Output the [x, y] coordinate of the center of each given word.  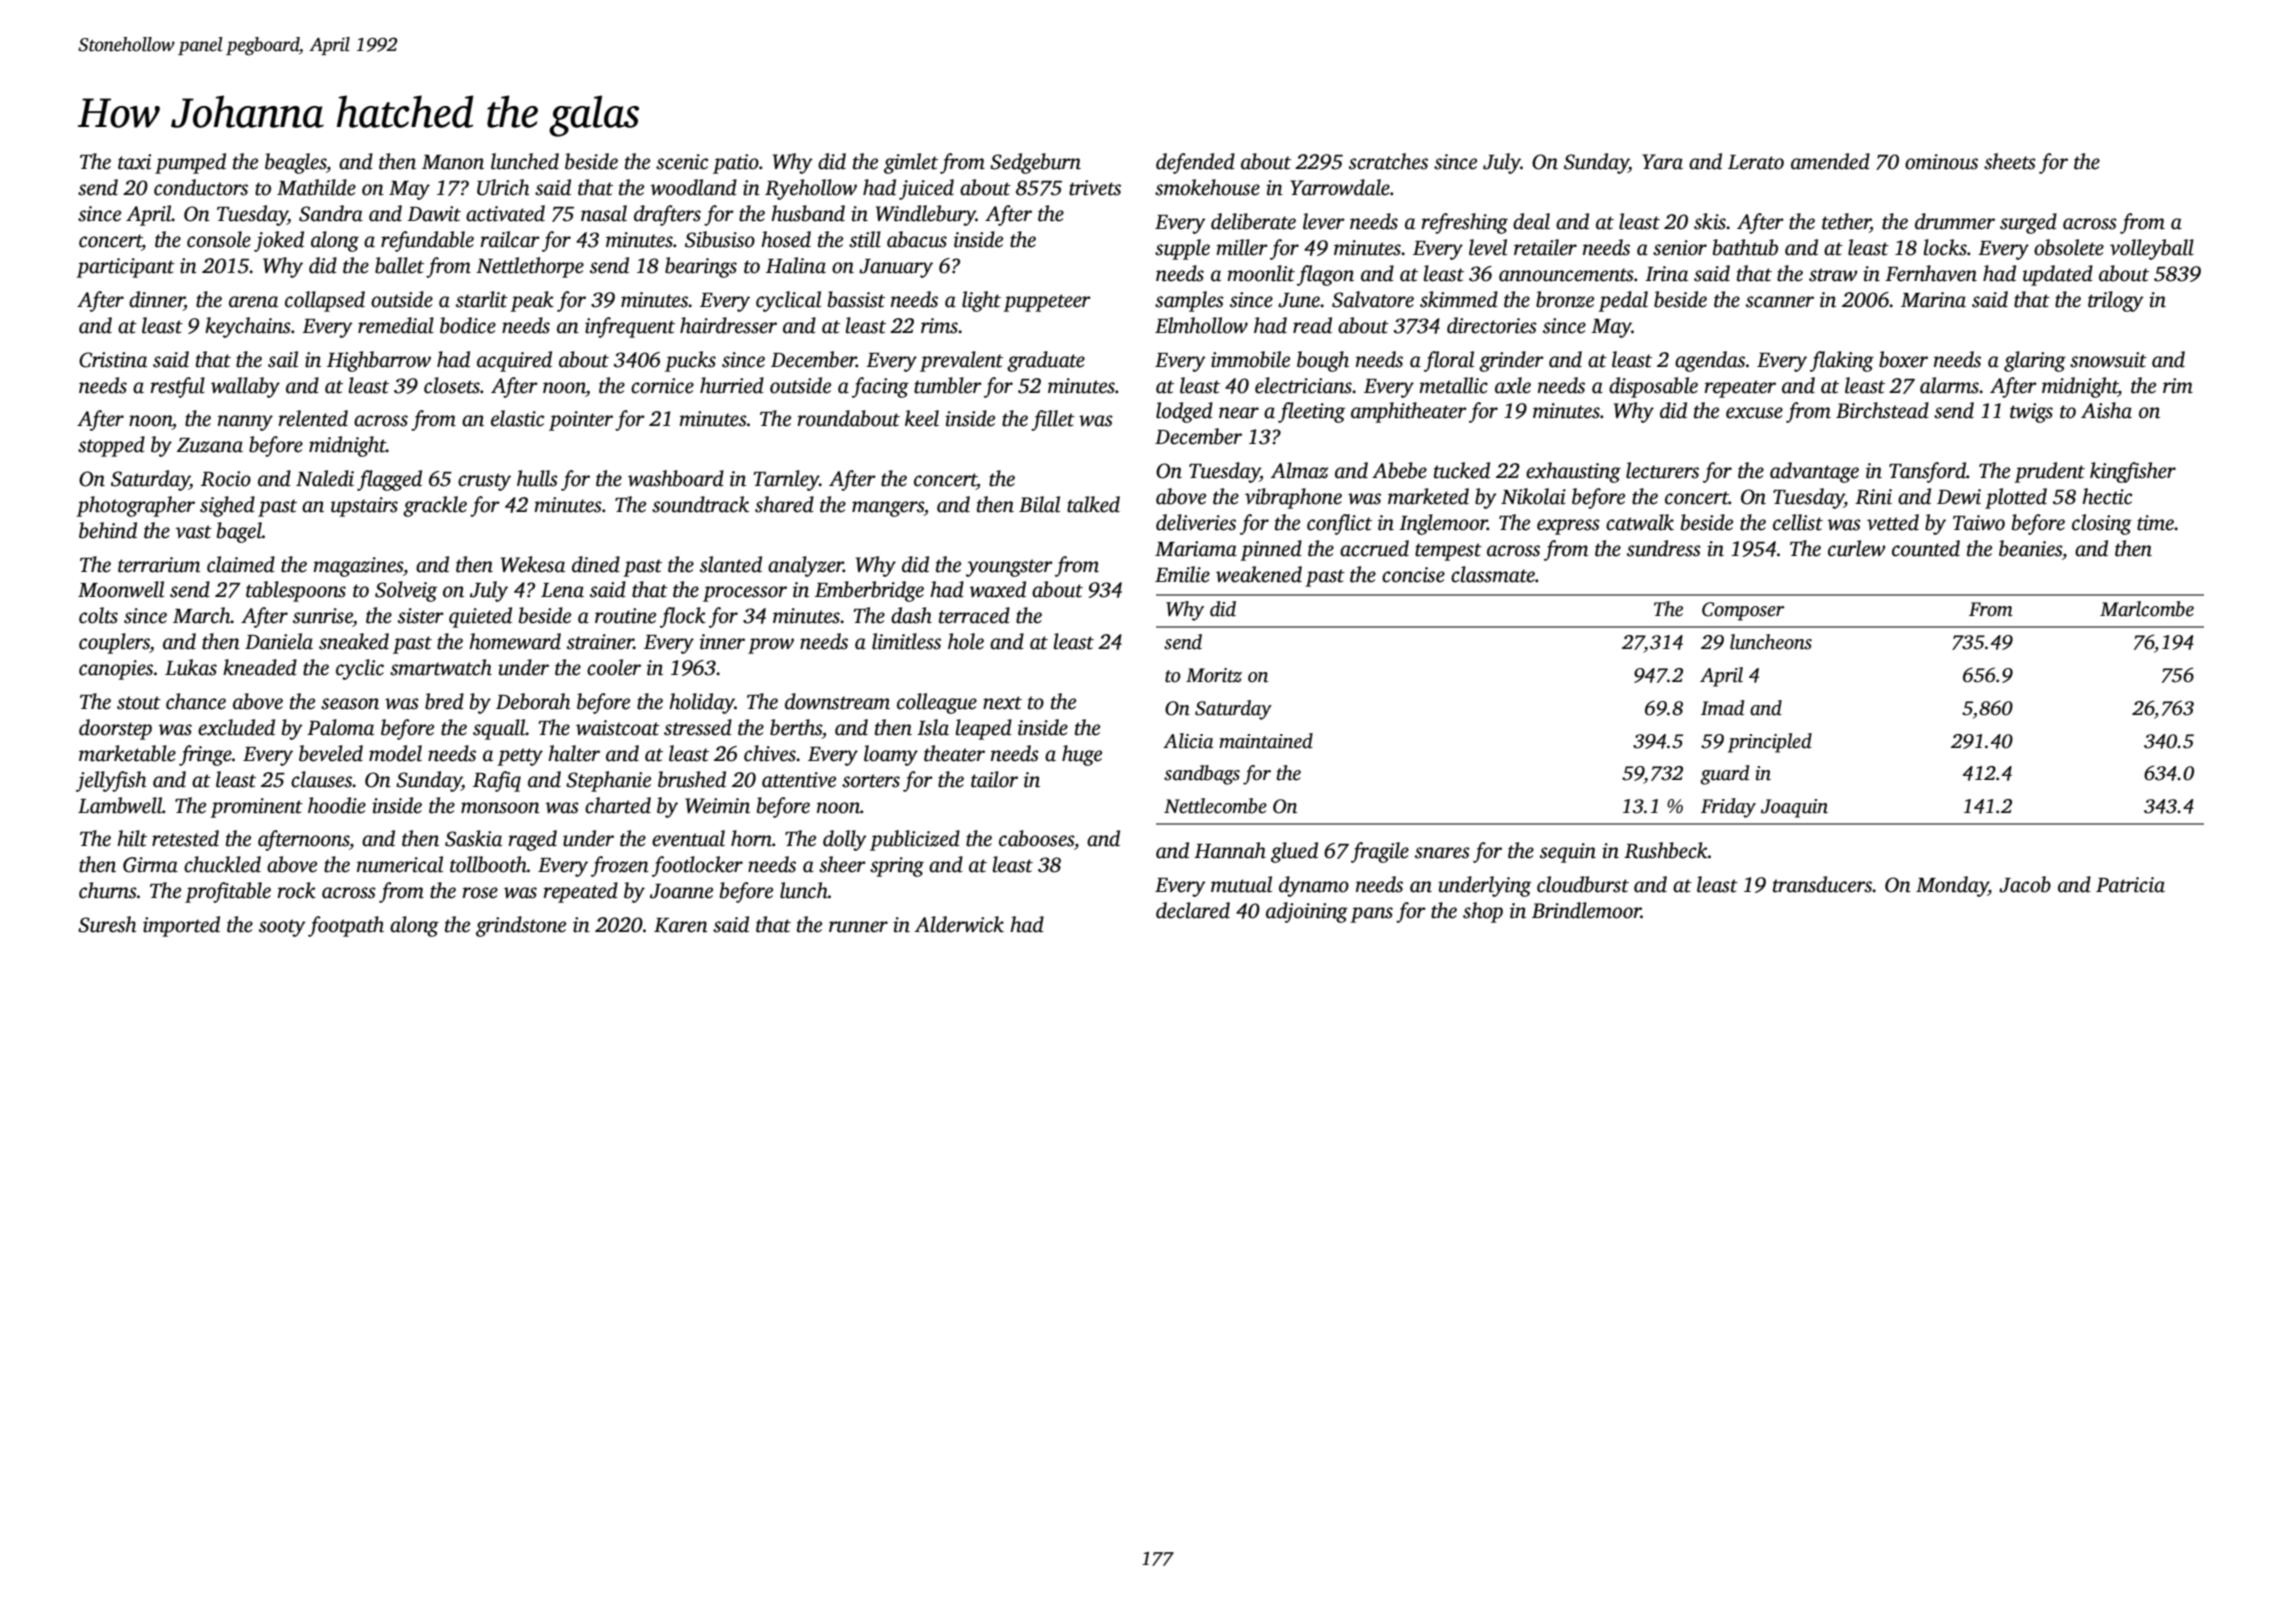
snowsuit [2108, 360]
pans [1371, 915]
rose [480, 893]
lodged [1184, 412]
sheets [2010, 161]
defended [1195, 163]
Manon [453, 162]
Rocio [226, 479]
